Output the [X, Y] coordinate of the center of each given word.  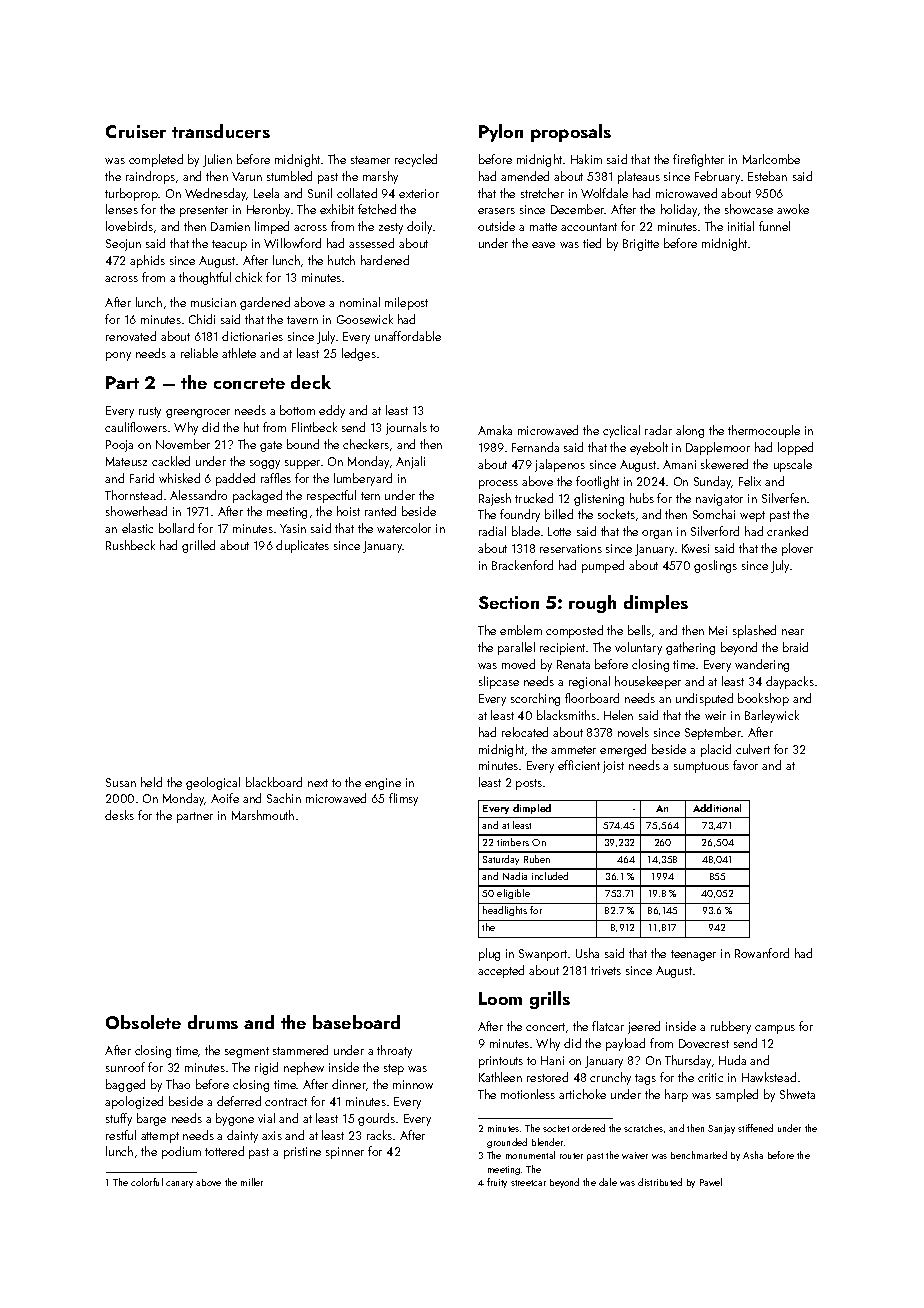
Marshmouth [263, 815]
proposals [571, 133]
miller [252, 1182]
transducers [221, 131]
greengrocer [198, 413]
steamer [370, 160]
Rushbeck [130, 545]
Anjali [410, 462]
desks [119, 815]
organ [657, 534]
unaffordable [408, 336]
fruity [497, 1183]
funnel [774, 226]
